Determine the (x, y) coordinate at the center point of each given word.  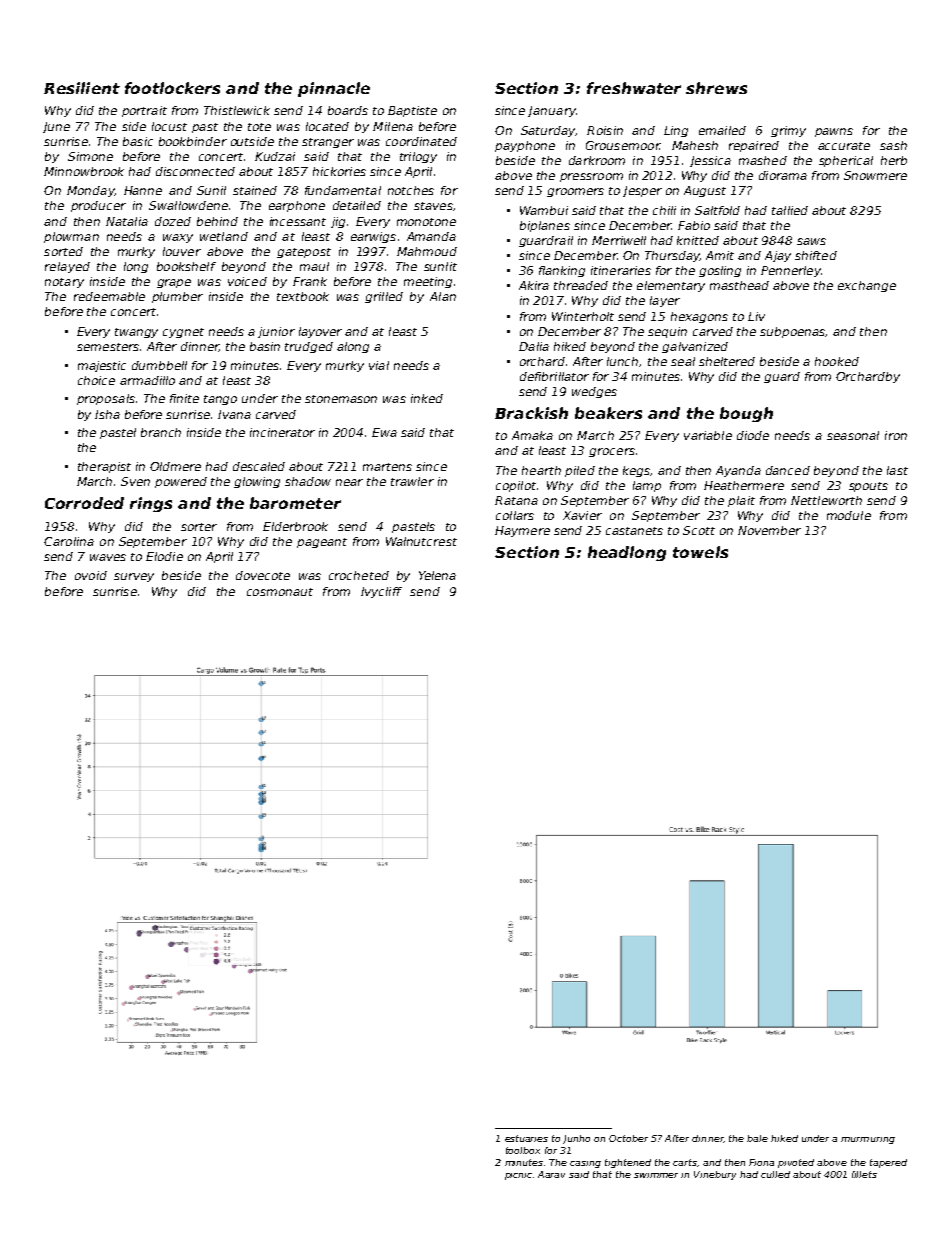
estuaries (526, 1138)
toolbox (523, 1150)
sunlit (440, 266)
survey (134, 577)
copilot (516, 486)
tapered (888, 1163)
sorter (199, 527)
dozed (173, 221)
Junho (576, 1139)
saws (811, 241)
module (849, 515)
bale (757, 1138)
